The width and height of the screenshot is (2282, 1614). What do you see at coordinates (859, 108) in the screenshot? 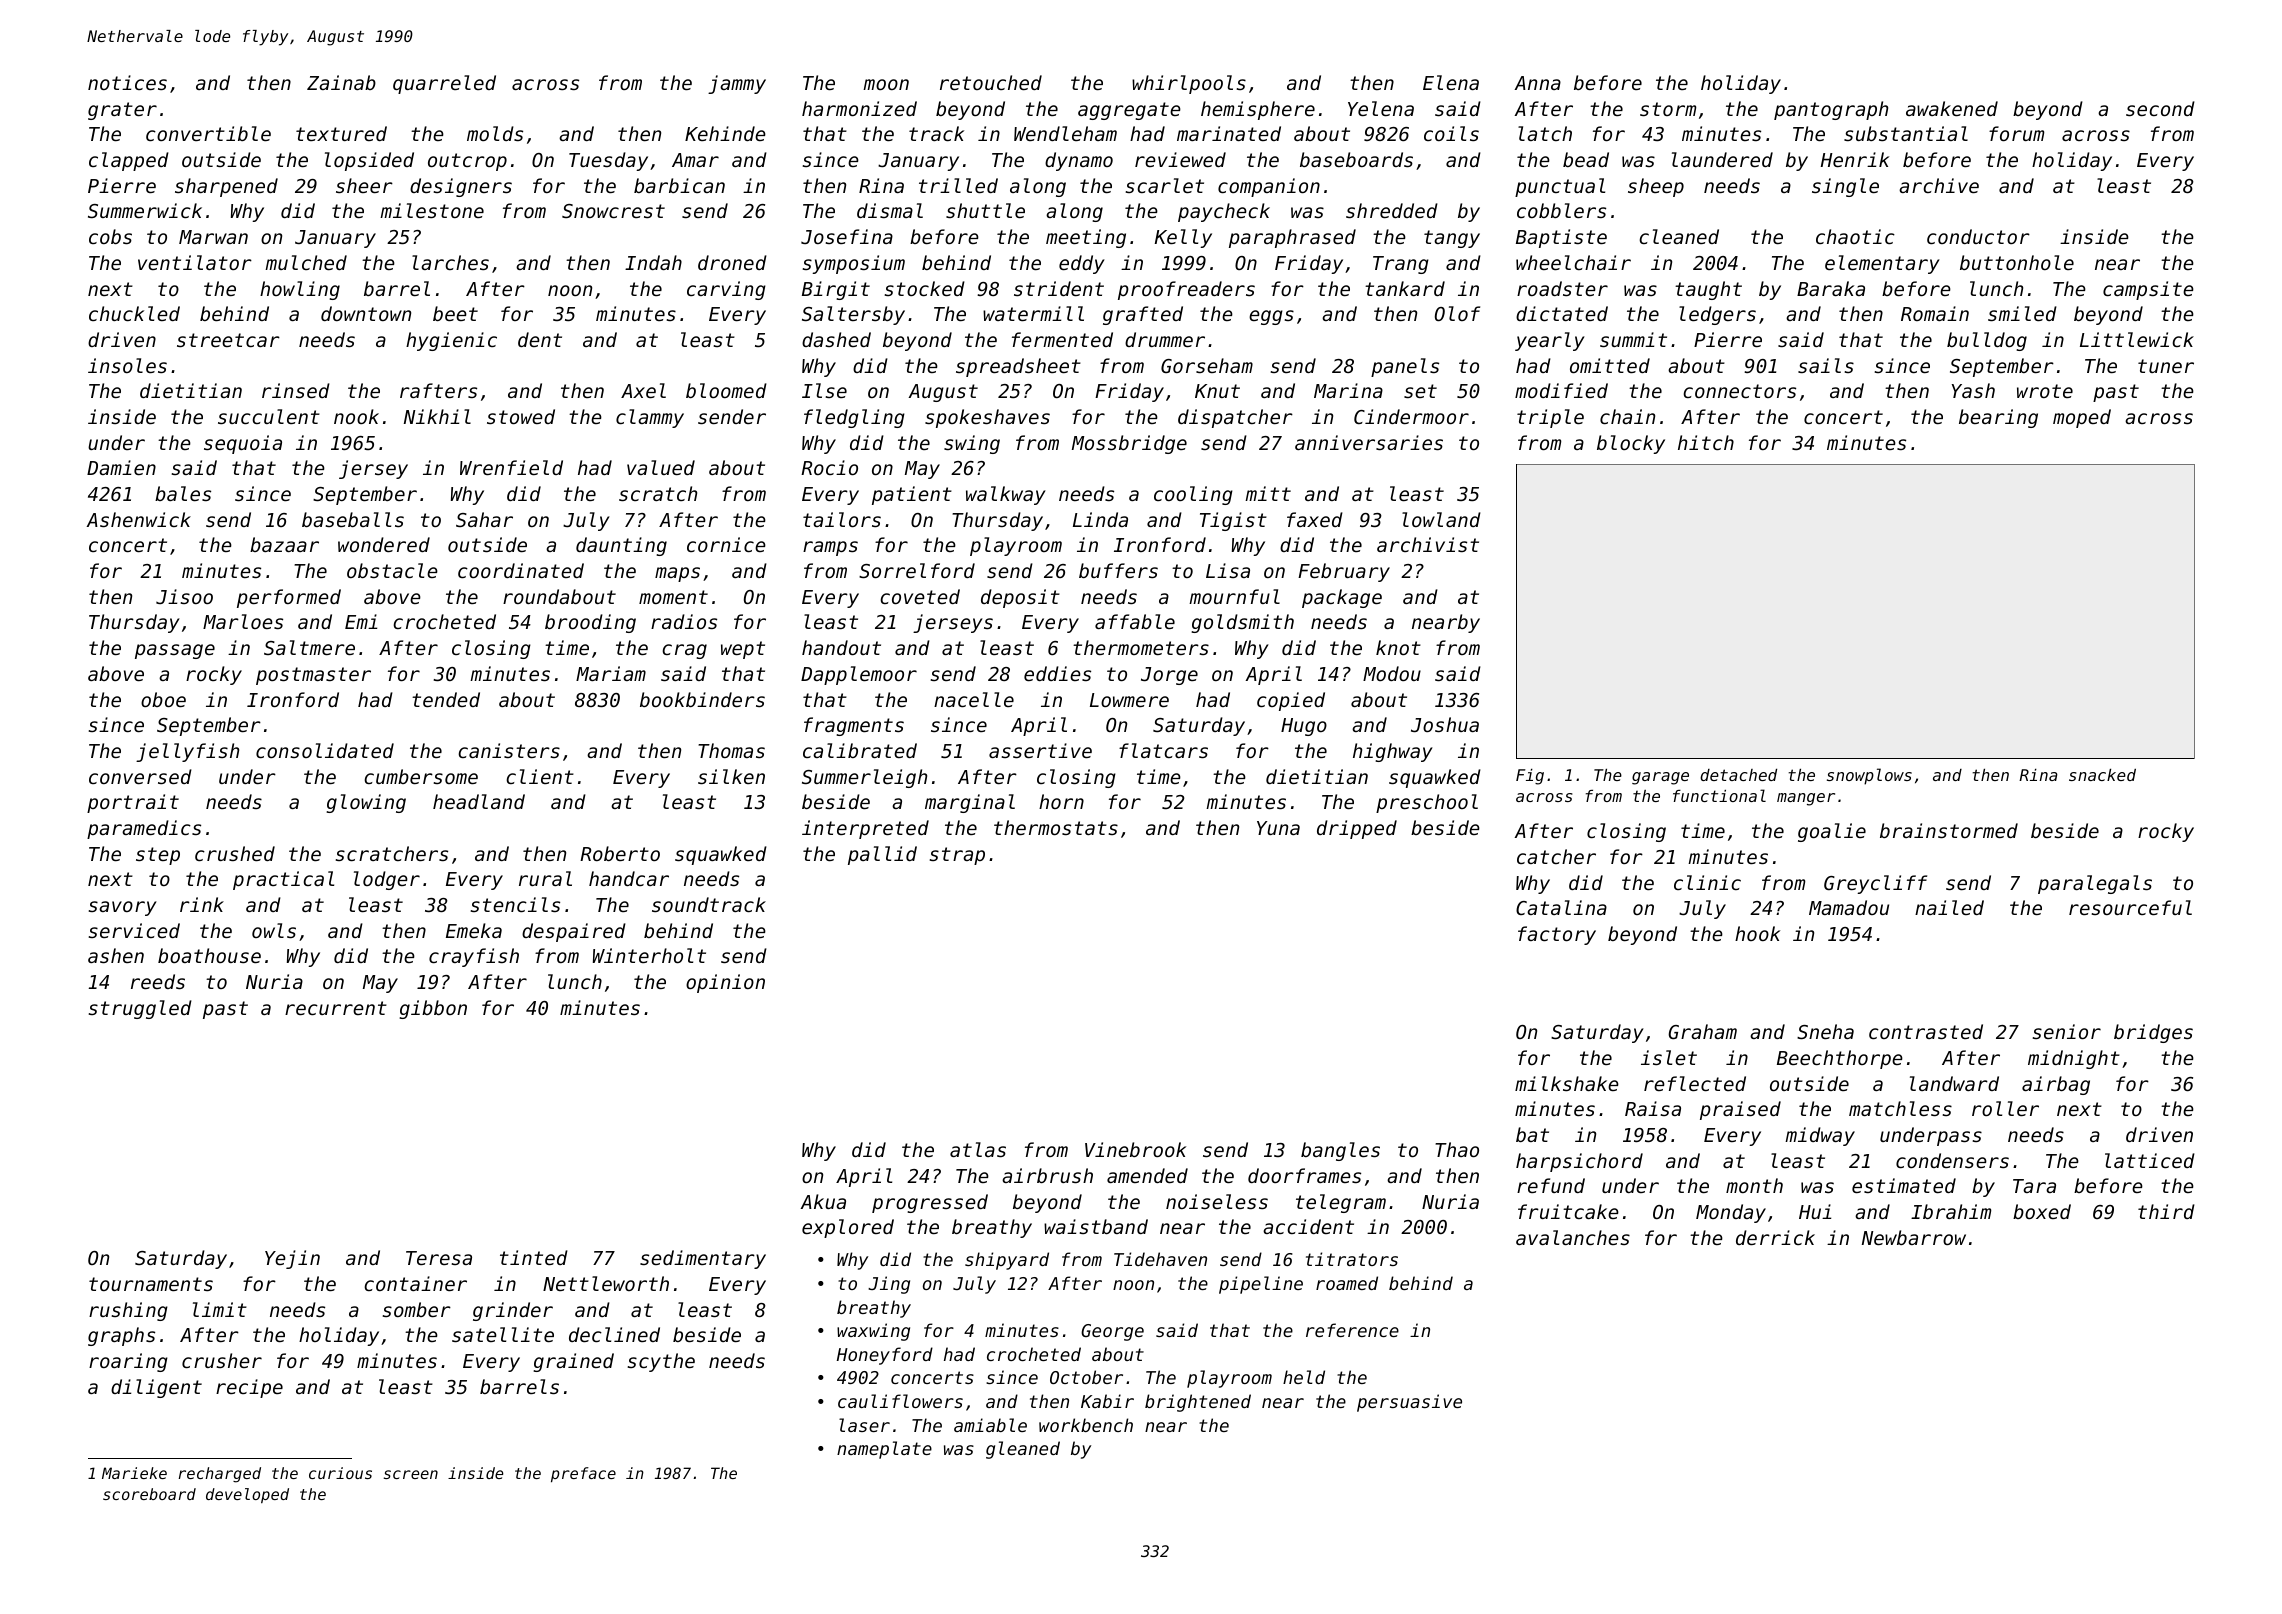
I see `harmonized` at bounding box center [859, 108].
